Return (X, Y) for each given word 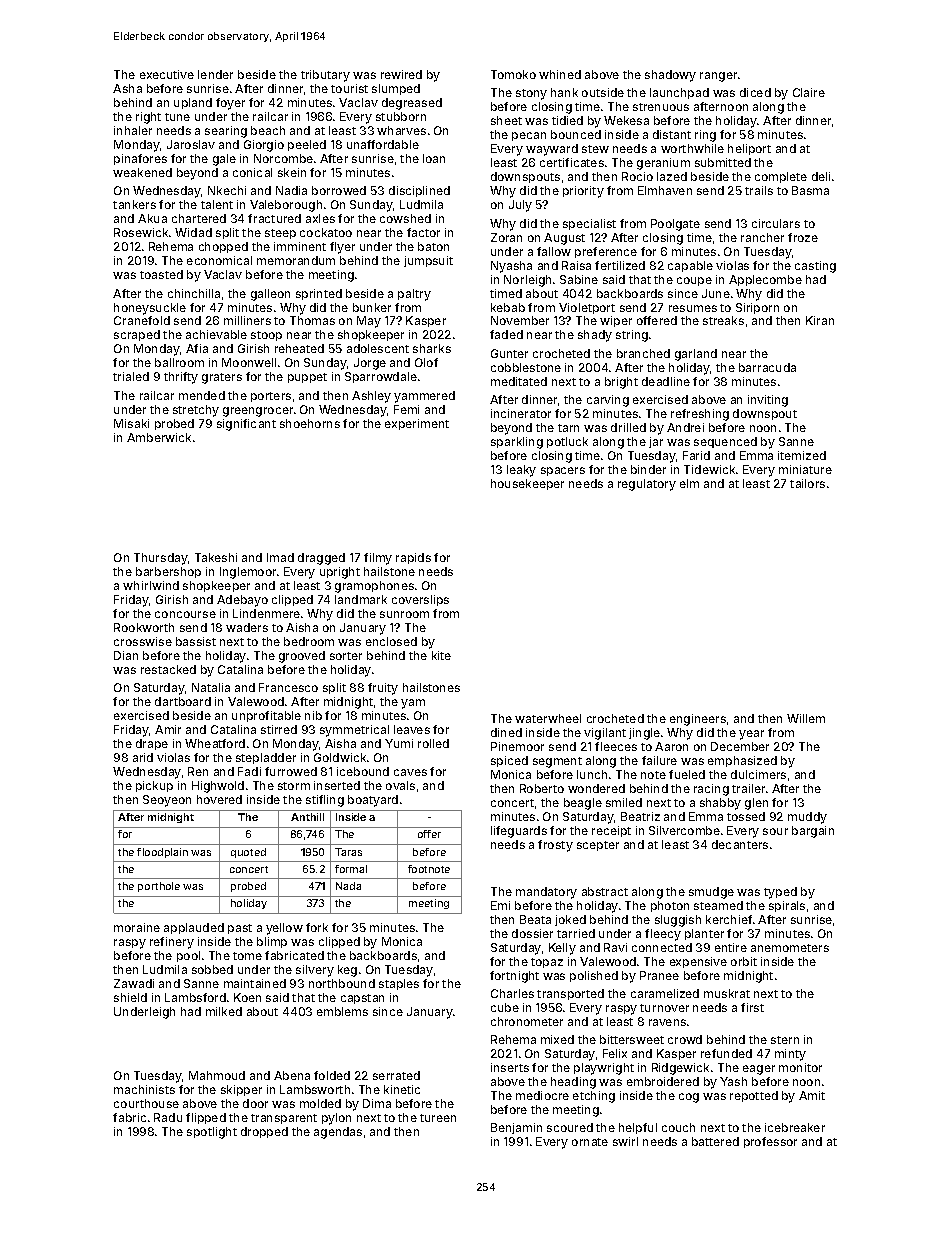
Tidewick (709, 469)
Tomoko (513, 74)
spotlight (212, 1133)
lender (215, 74)
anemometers (790, 948)
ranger (718, 77)
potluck (567, 442)
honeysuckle (150, 309)
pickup (154, 786)
